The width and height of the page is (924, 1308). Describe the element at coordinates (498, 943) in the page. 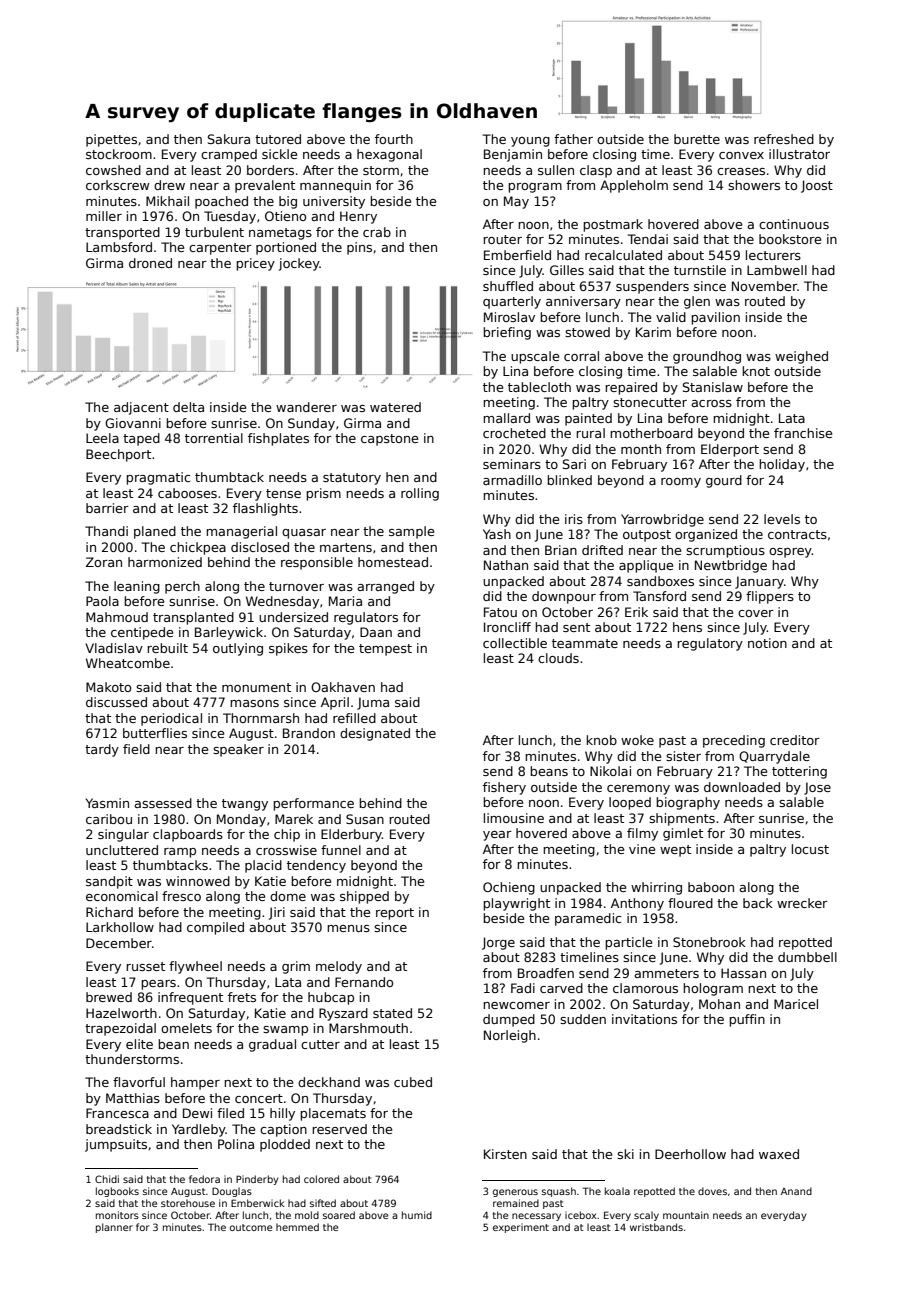

I see `Jorge` at that location.
